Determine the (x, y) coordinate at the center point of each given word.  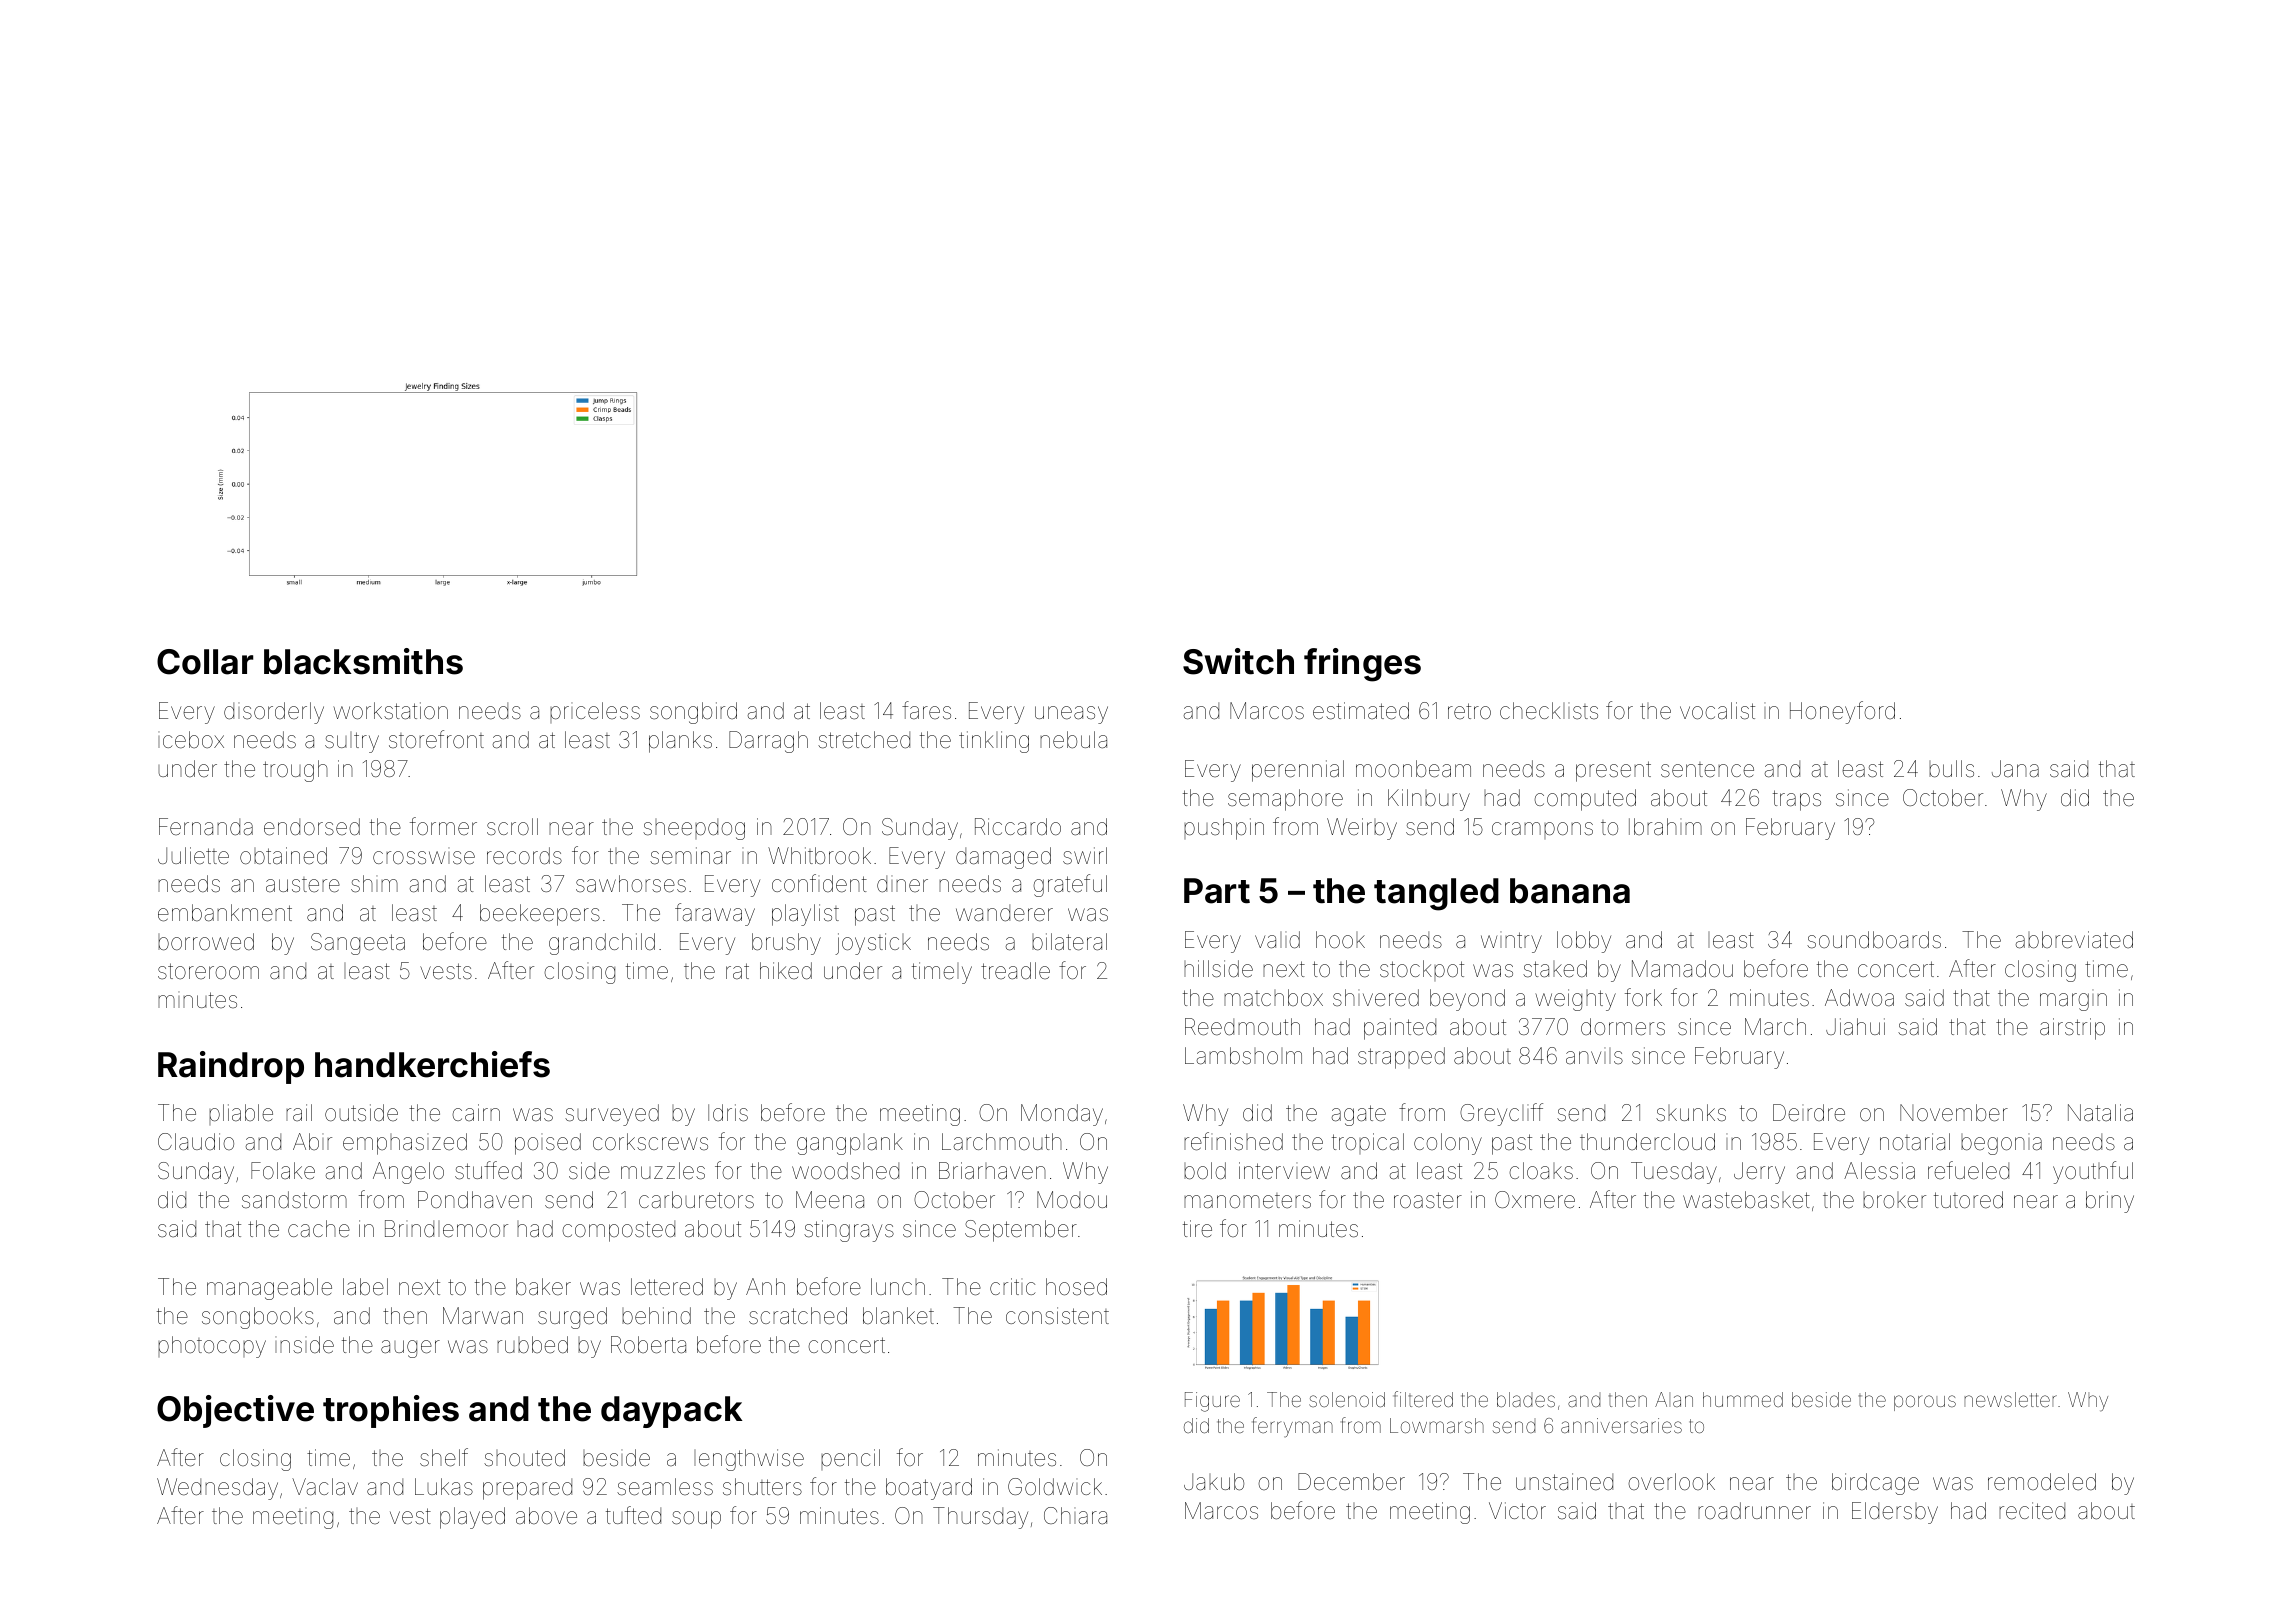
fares (926, 710)
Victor (1517, 1510)
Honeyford (1842, 712)
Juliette (193, 856)
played (472, 1518)
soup (696, 1520)
